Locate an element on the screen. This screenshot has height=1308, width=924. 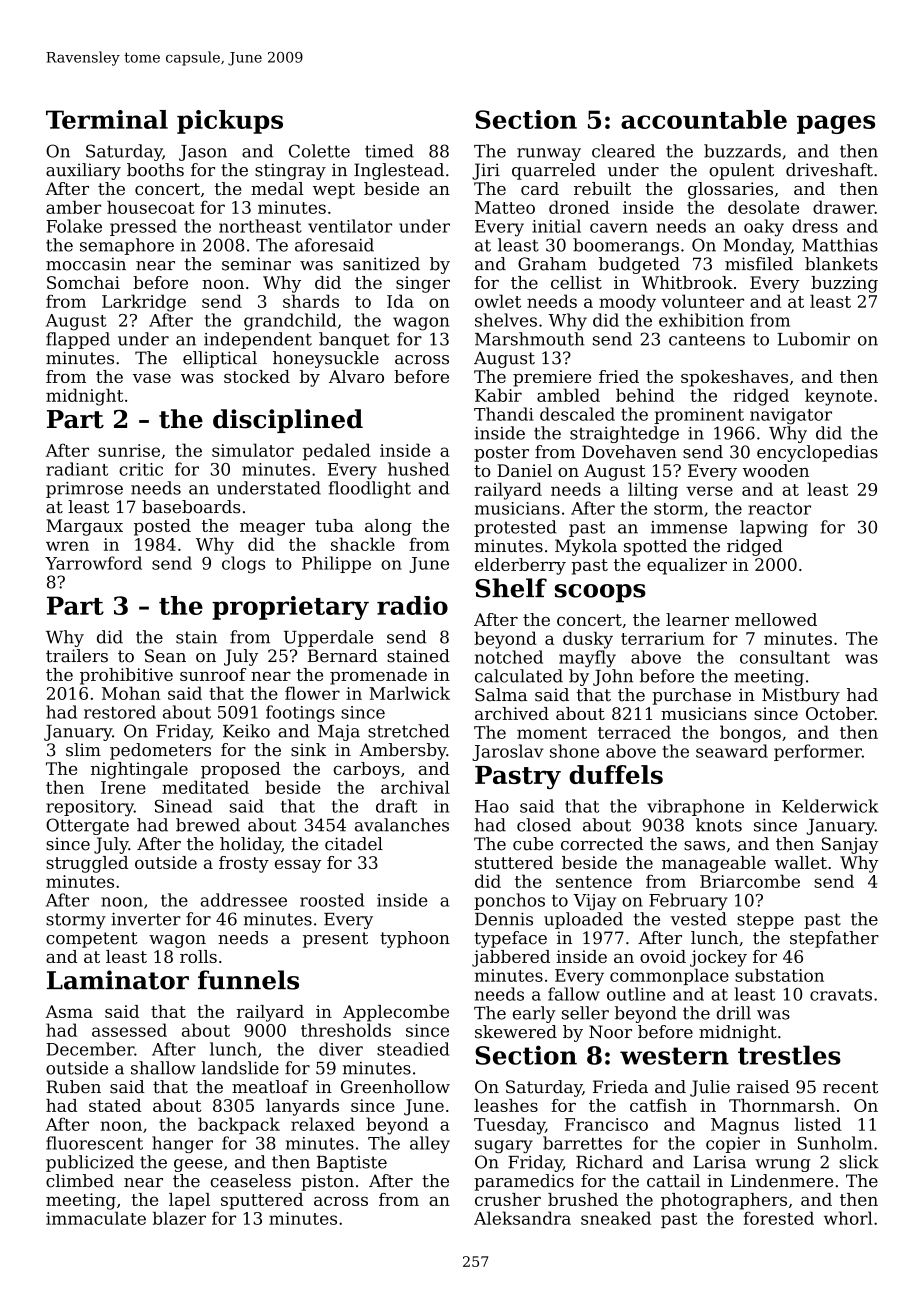
trailers is located at coordinates (77, 656).
